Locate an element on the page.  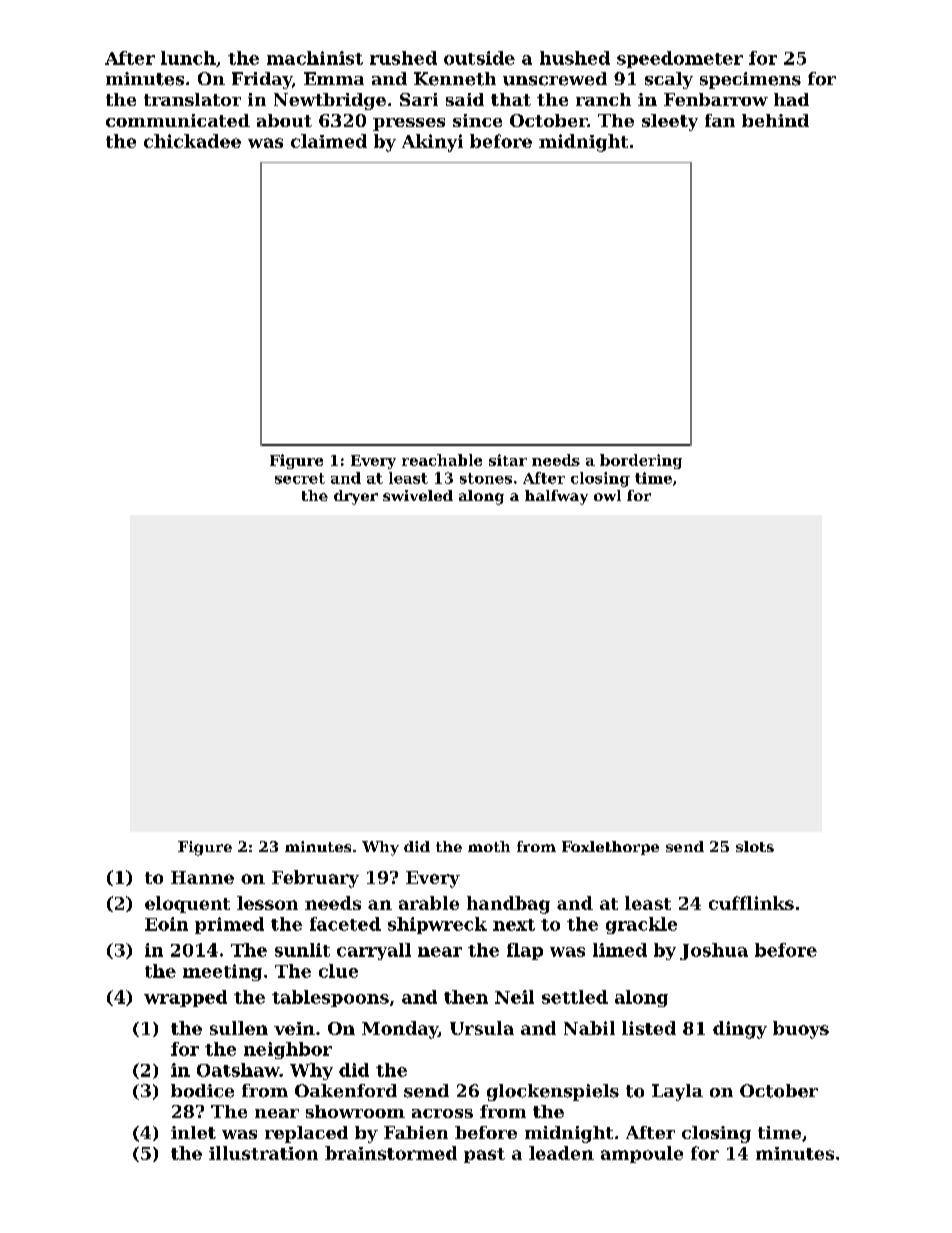
inlet is located at coordinates (193, 1132).
